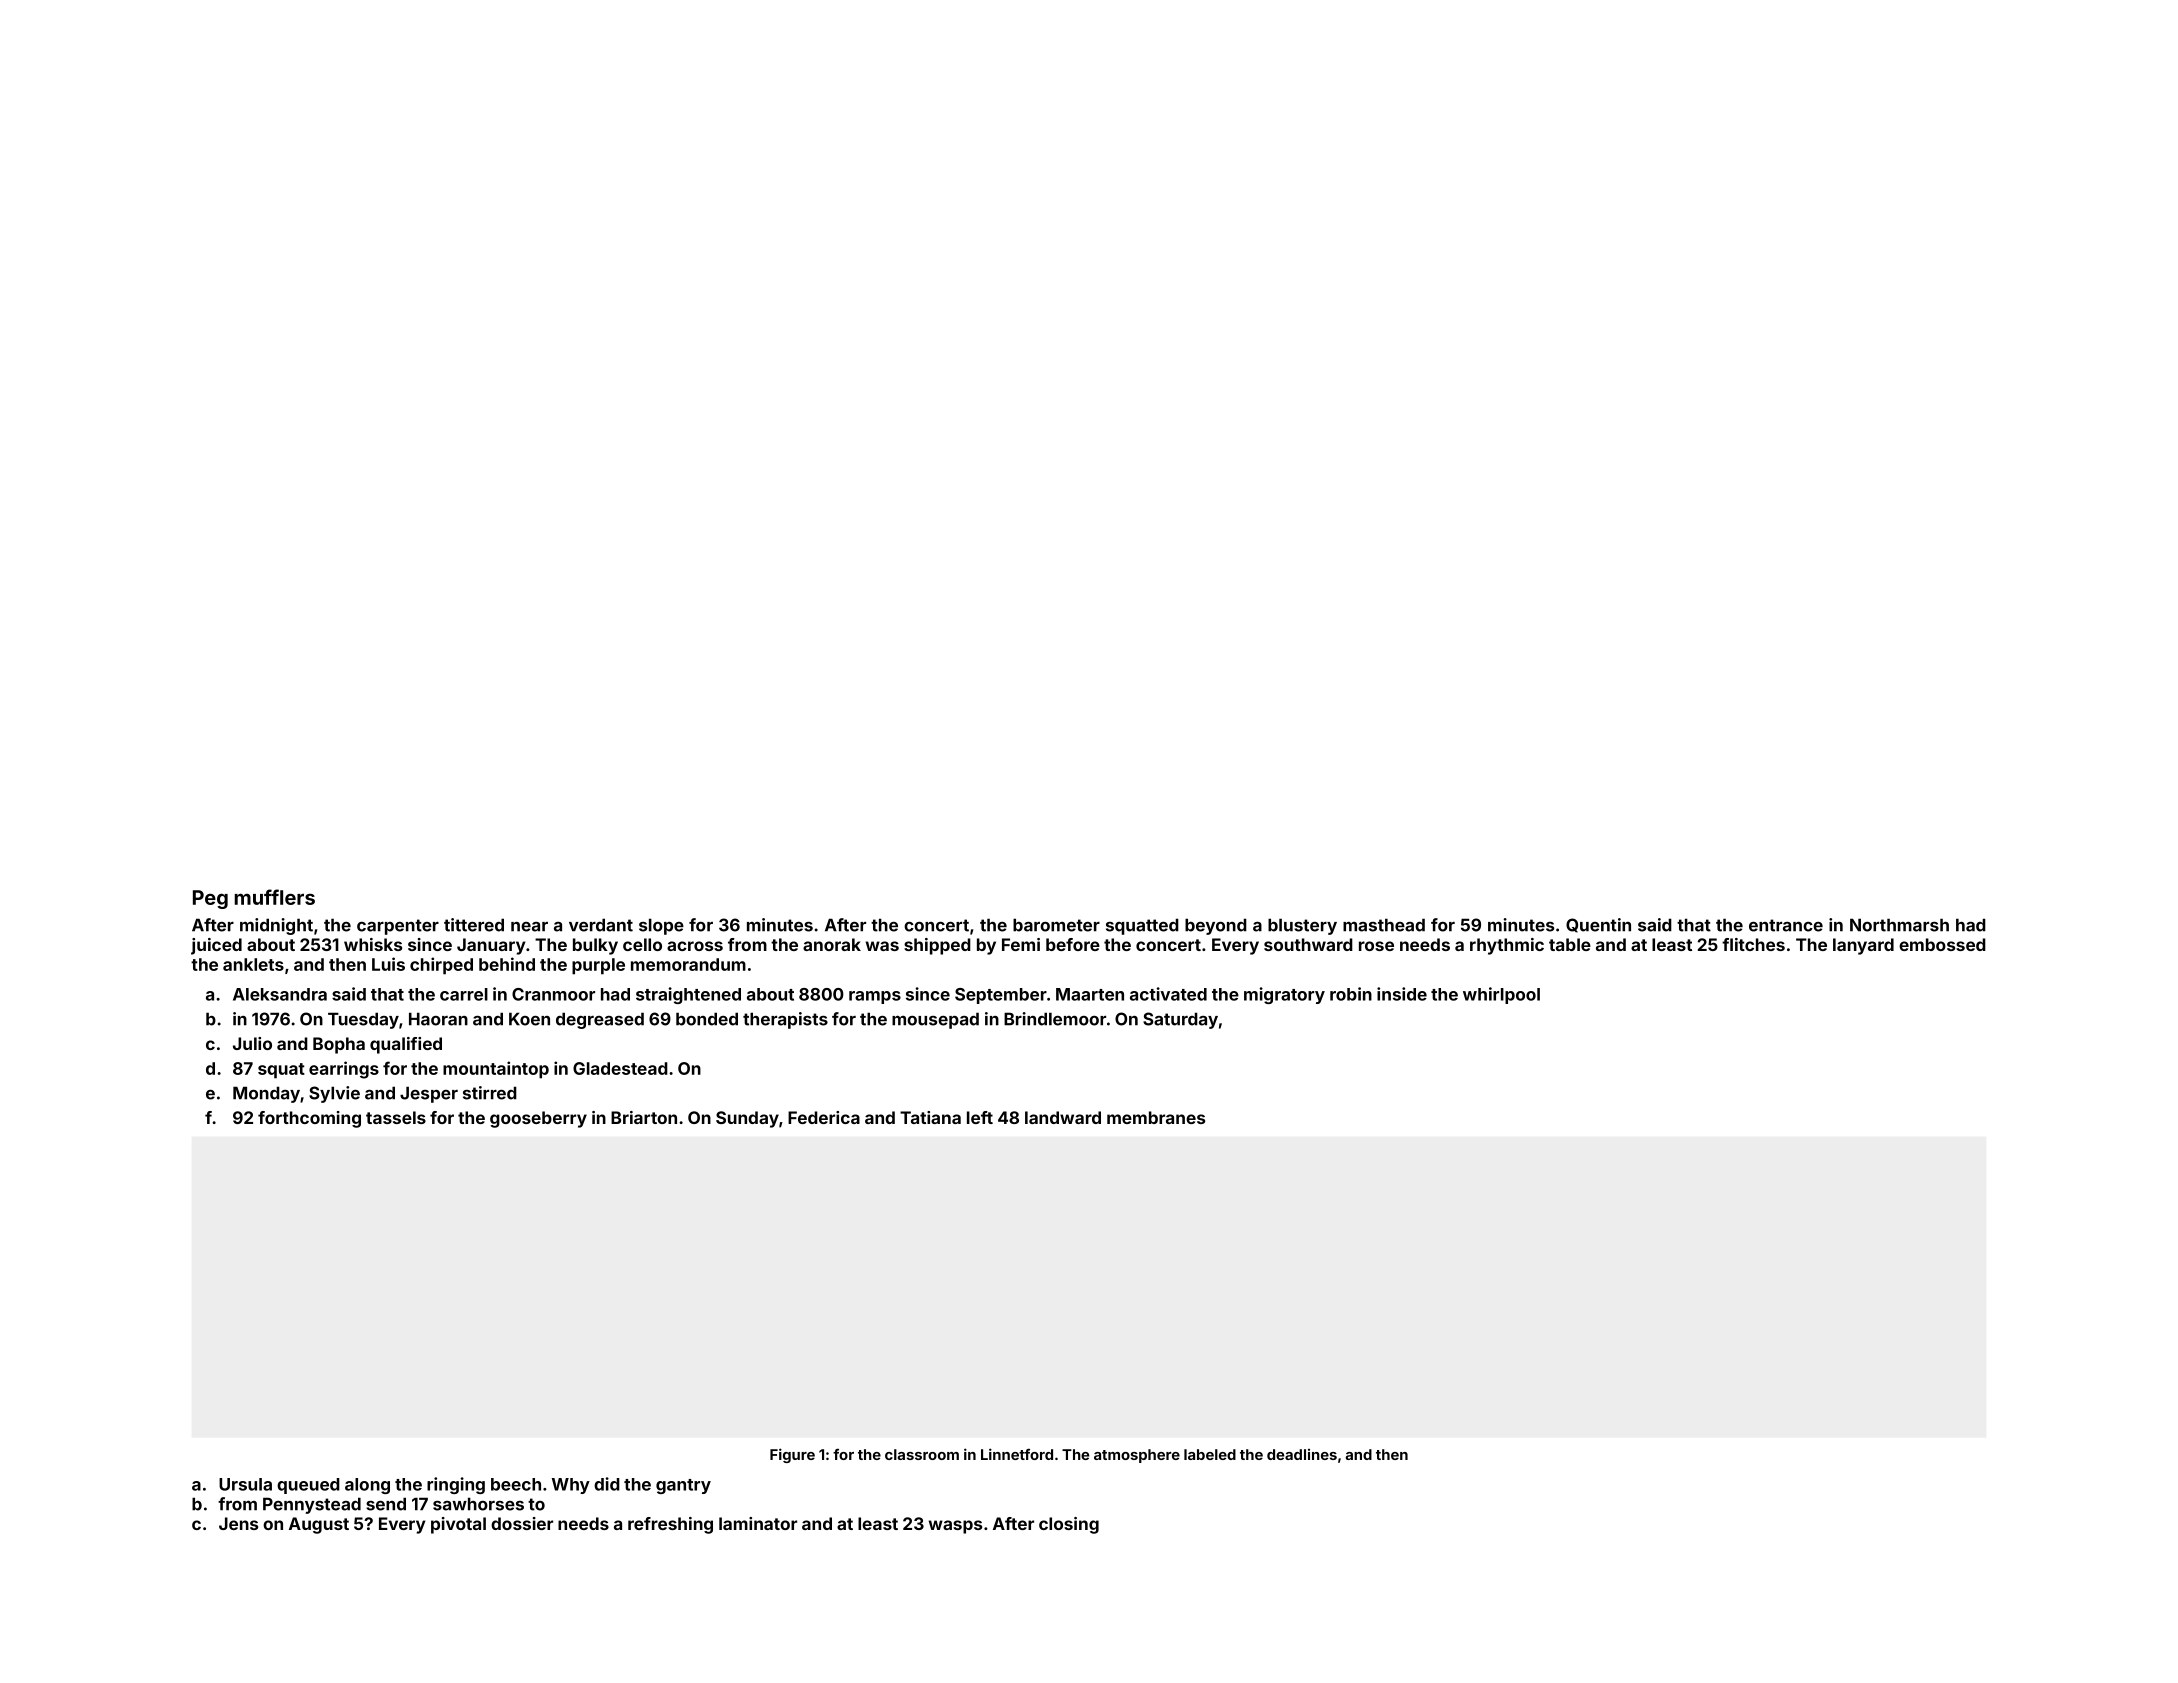  I want to click on mousepad, so click(935, 1020).
